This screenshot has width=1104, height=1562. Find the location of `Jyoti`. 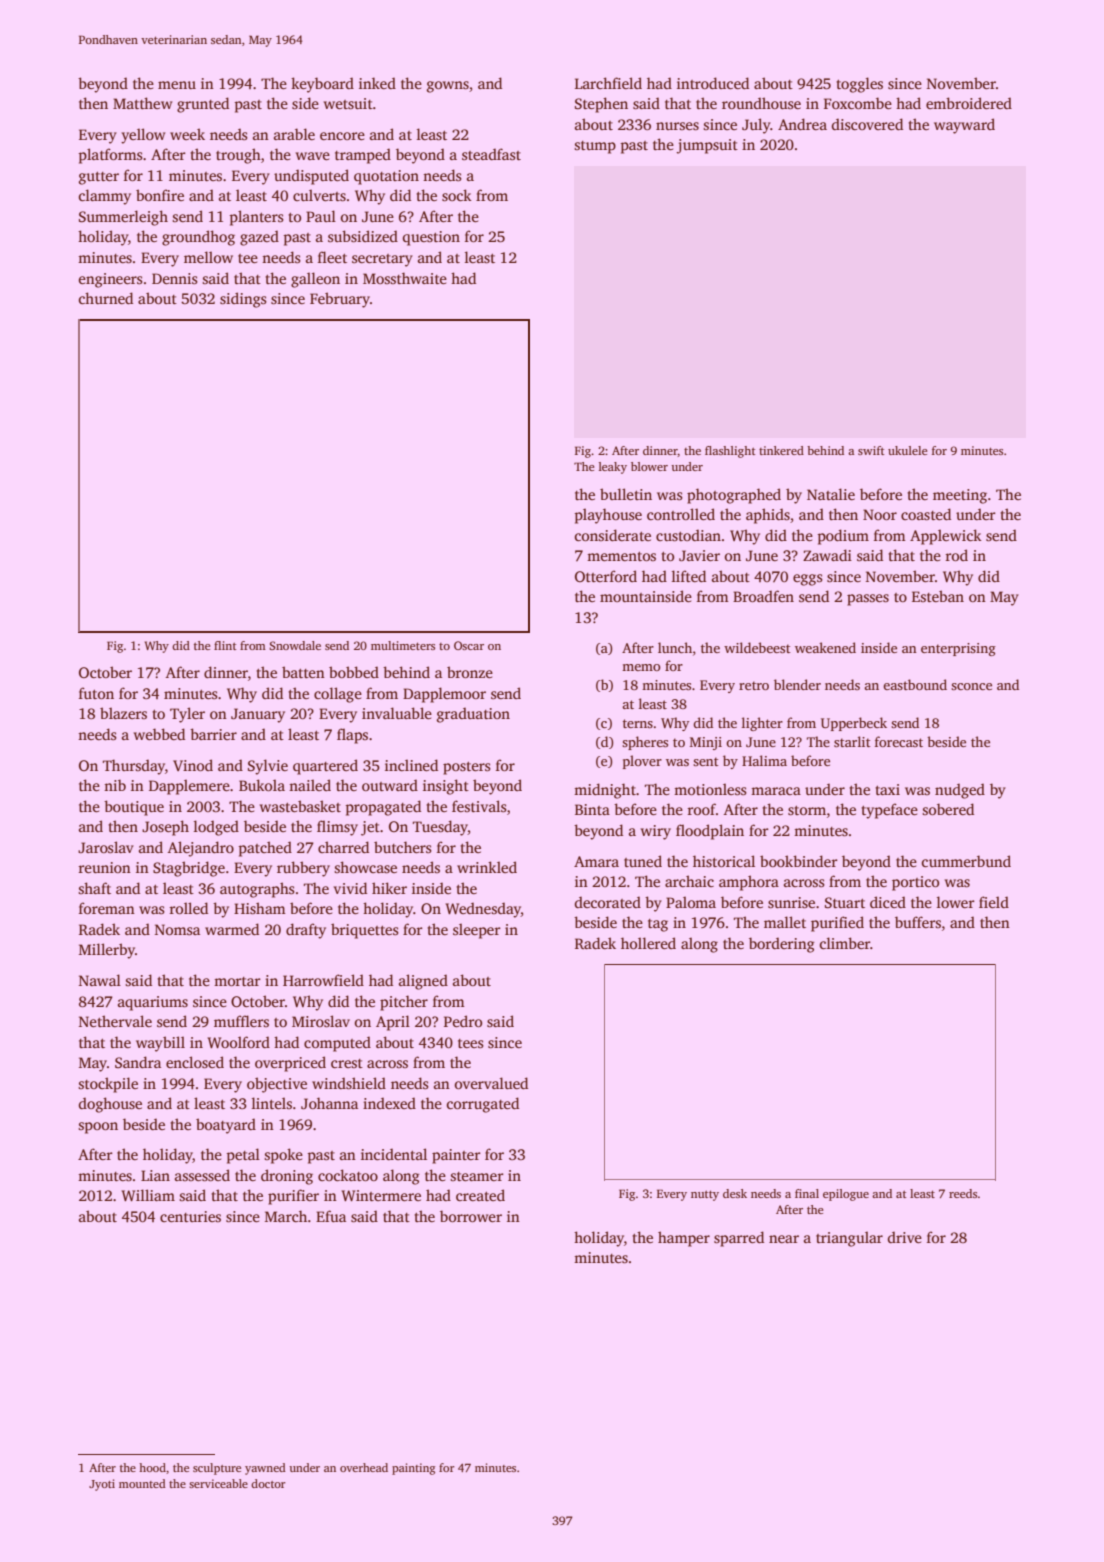

Jyoti is located at coordinates (102, 1485).
